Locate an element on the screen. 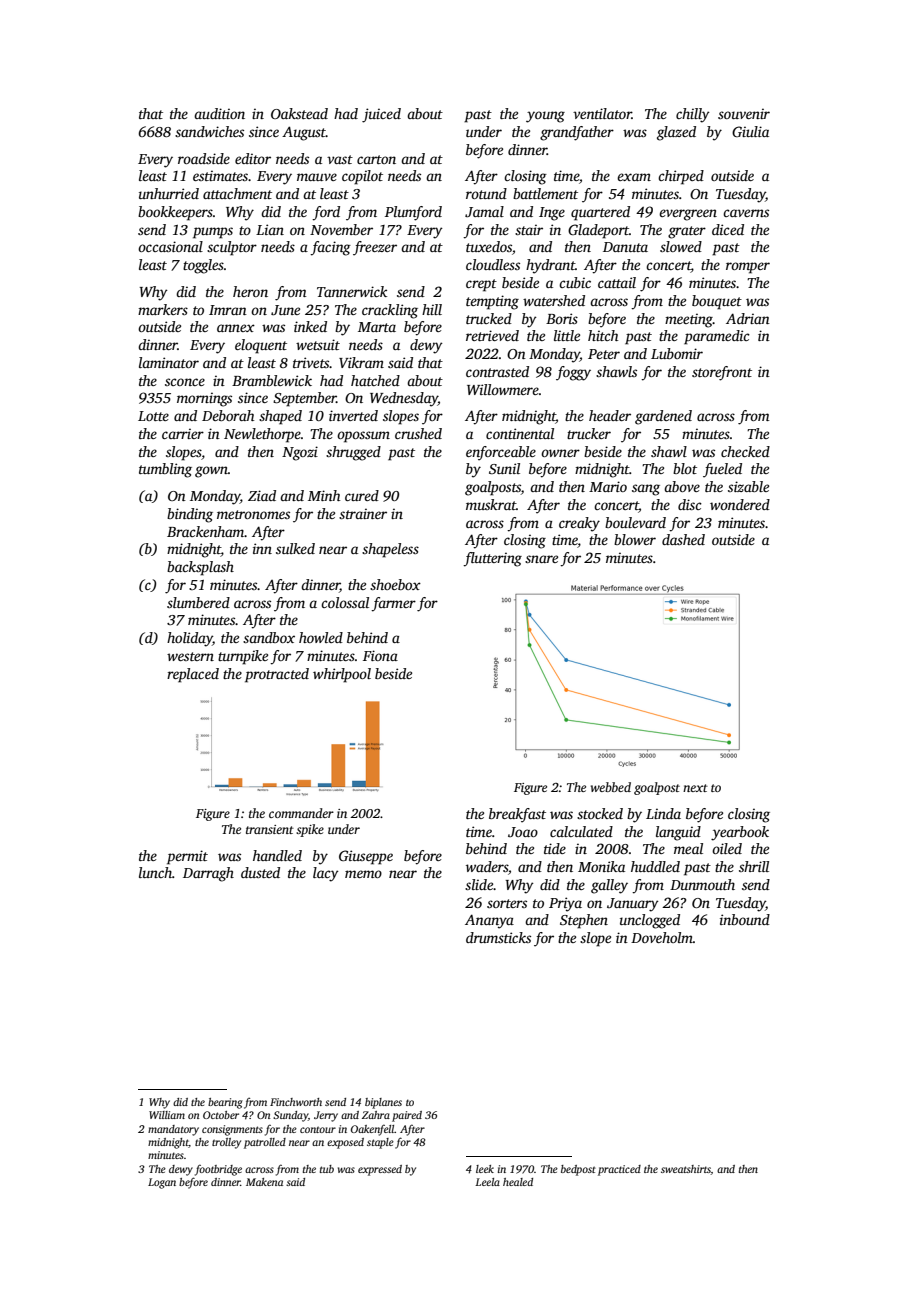 The height and width of the screenshot is (1316, 908). audition is located at coordinates (219, 113).
